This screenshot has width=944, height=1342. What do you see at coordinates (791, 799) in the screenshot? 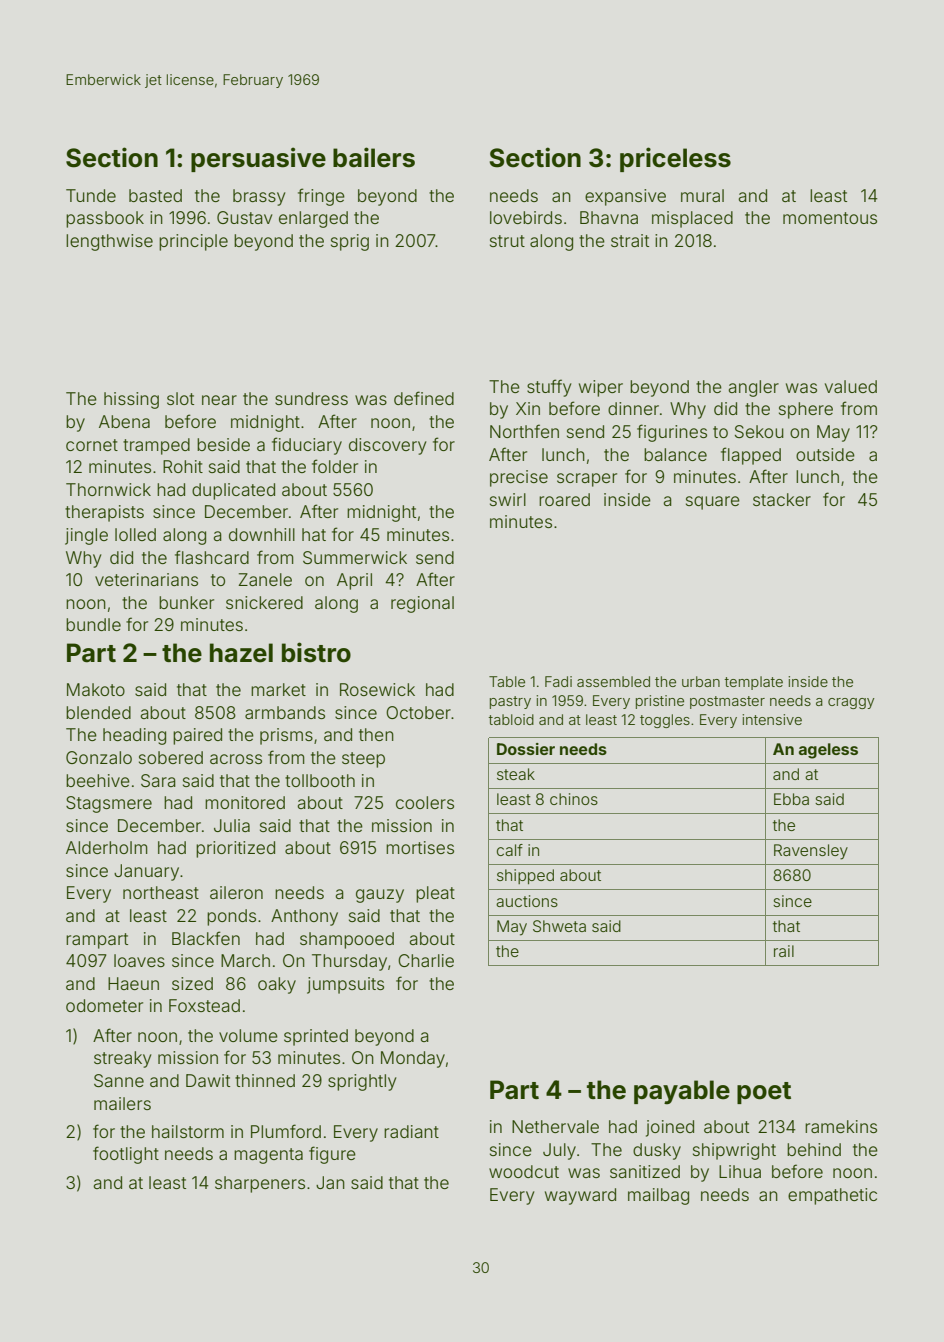
I see `Ebba` at bounding box center [791, 799].
